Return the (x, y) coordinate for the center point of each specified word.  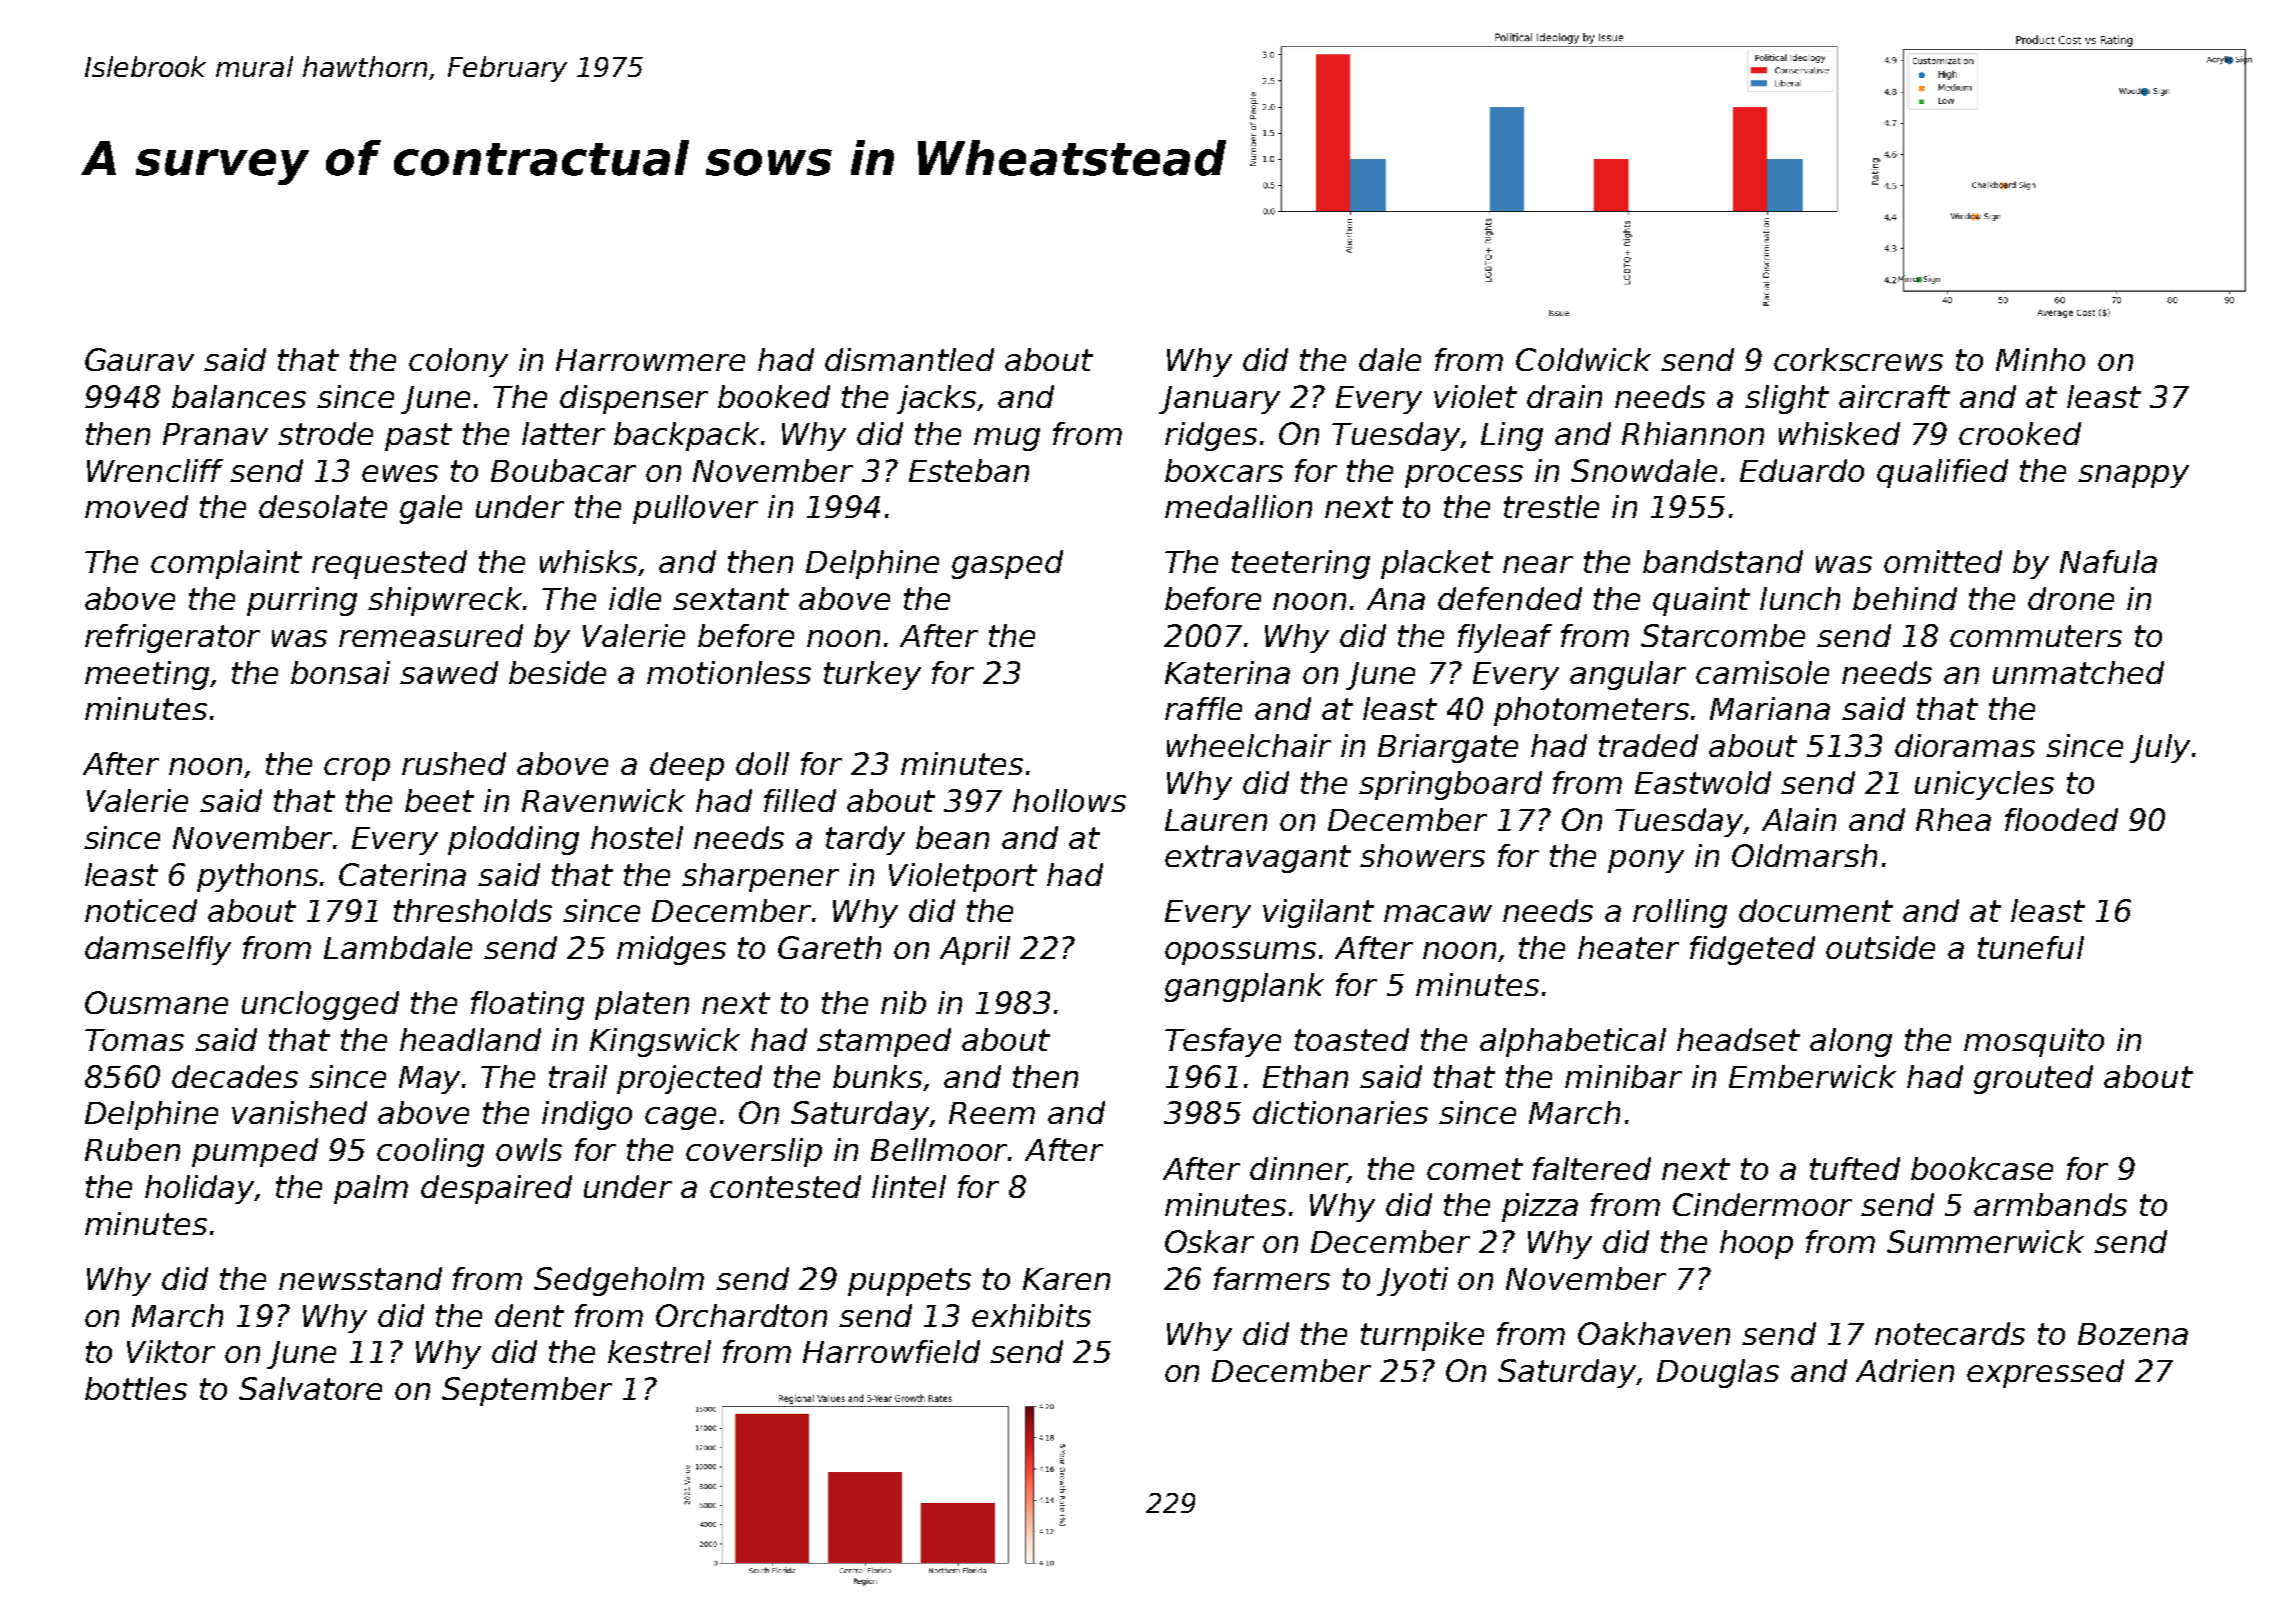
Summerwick (1985, 1241)
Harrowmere (650, 360)
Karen (1066, 1279)
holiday (200, 1189)
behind (1905, 598)
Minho (2040, 359)
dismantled (909, 359)
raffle (1203, 708)
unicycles (1984, 785)
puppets (909, 1282)
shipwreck (446, 601)
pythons (257, 877)
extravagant (1258, 859)
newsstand (360, 1278)
